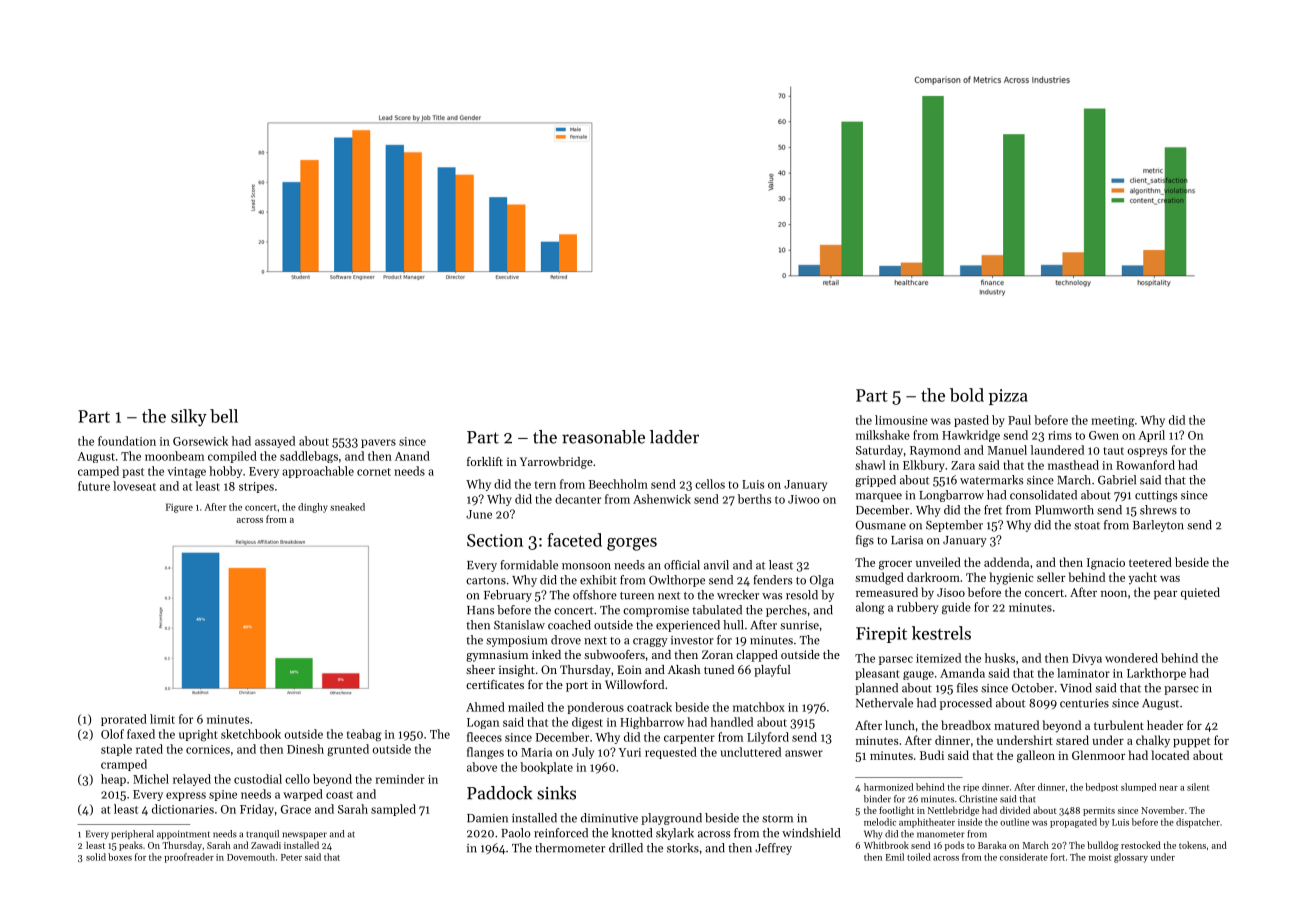 This screenshot has width=1308, height=924. What do you see at coordinates (224, 416) in the screenshot?
I see `bell` at bounding box center [224, 416].
